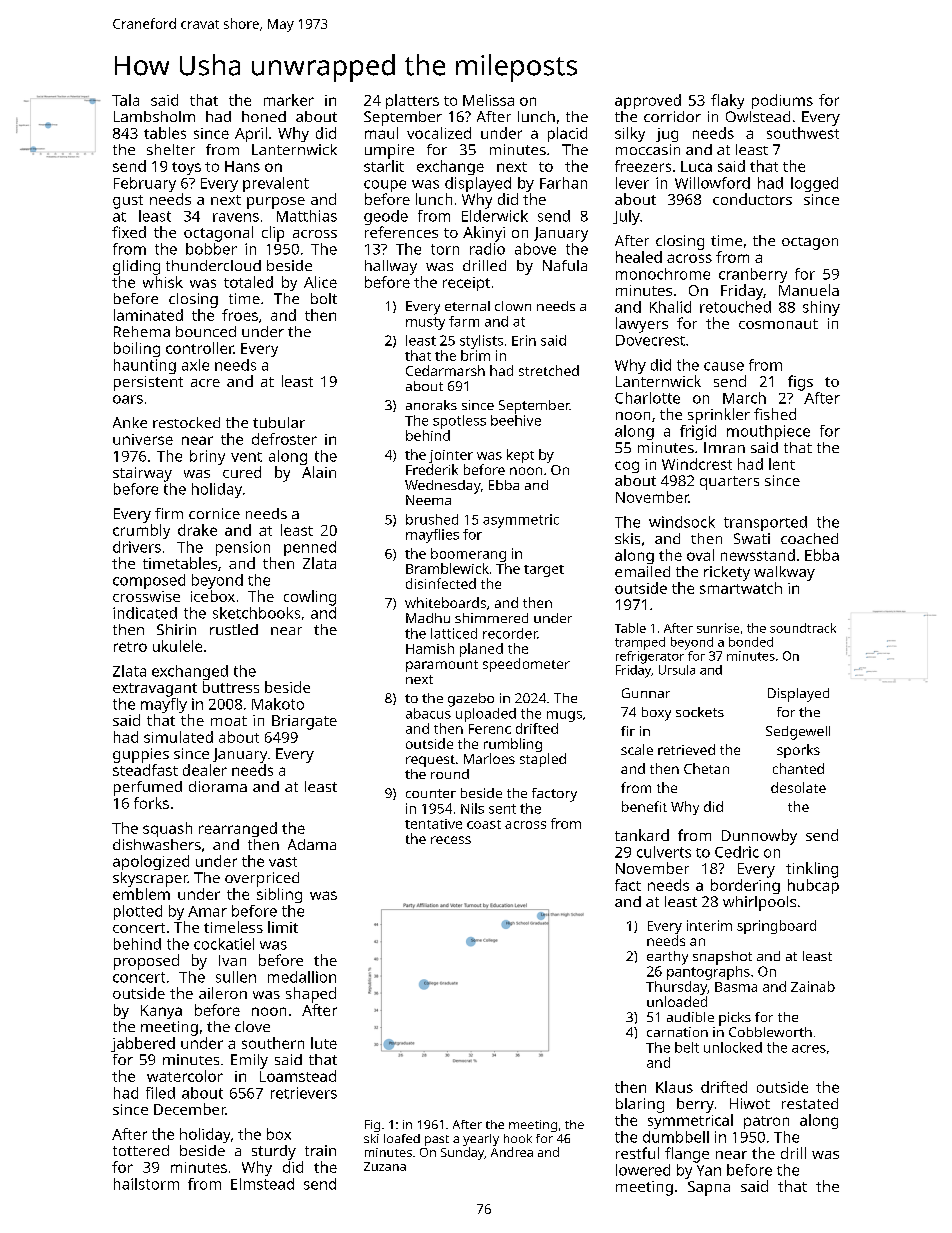  I want to click on skyscraper, so click(150, 879).
